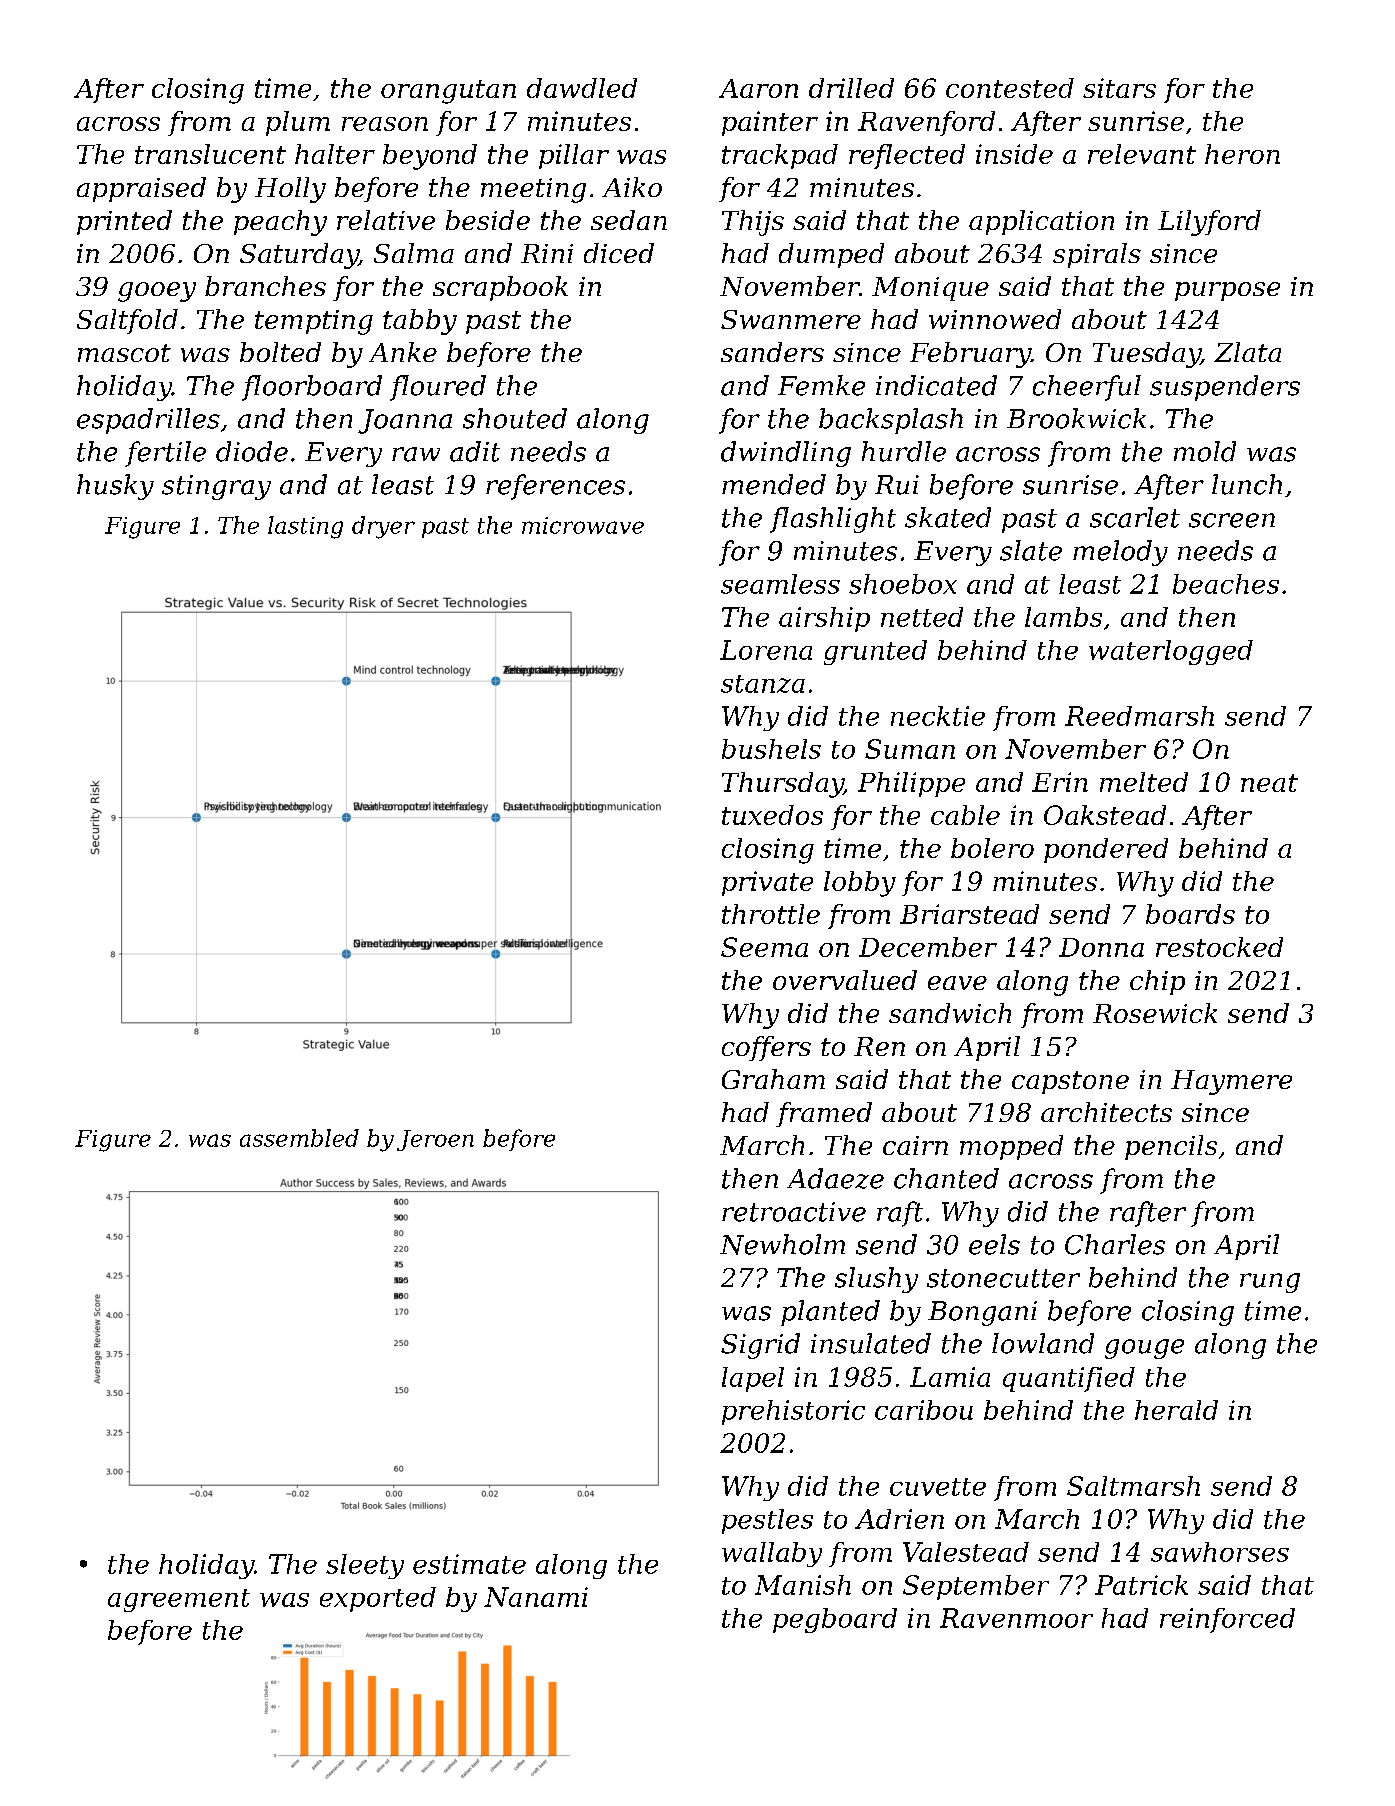  Describe the element at coordinates (574, 156) in the screenshot. I see `pillar` at that location.
